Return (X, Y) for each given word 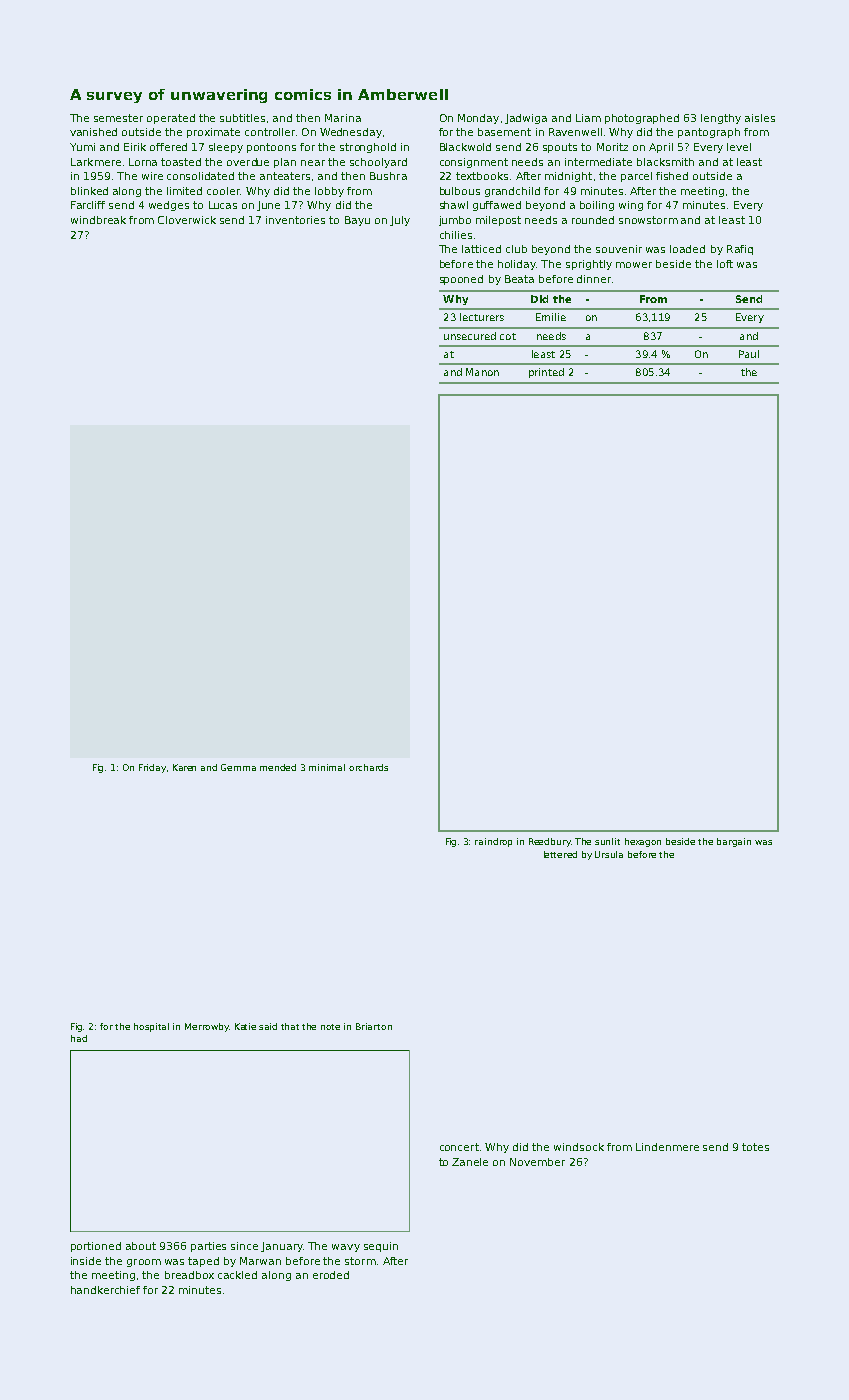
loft (725, 264)
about (141, 1246)
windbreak (98, 220)
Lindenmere (667, 1147)
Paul (749, 354)
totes (755, 1147)
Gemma (238, 767)
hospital (151, 1027)
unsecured (470, 336)
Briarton (374, 1026)
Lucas (223, 205)
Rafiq (740, 250)
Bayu (357, 221)
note (330, 1027)
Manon (482, 372)
